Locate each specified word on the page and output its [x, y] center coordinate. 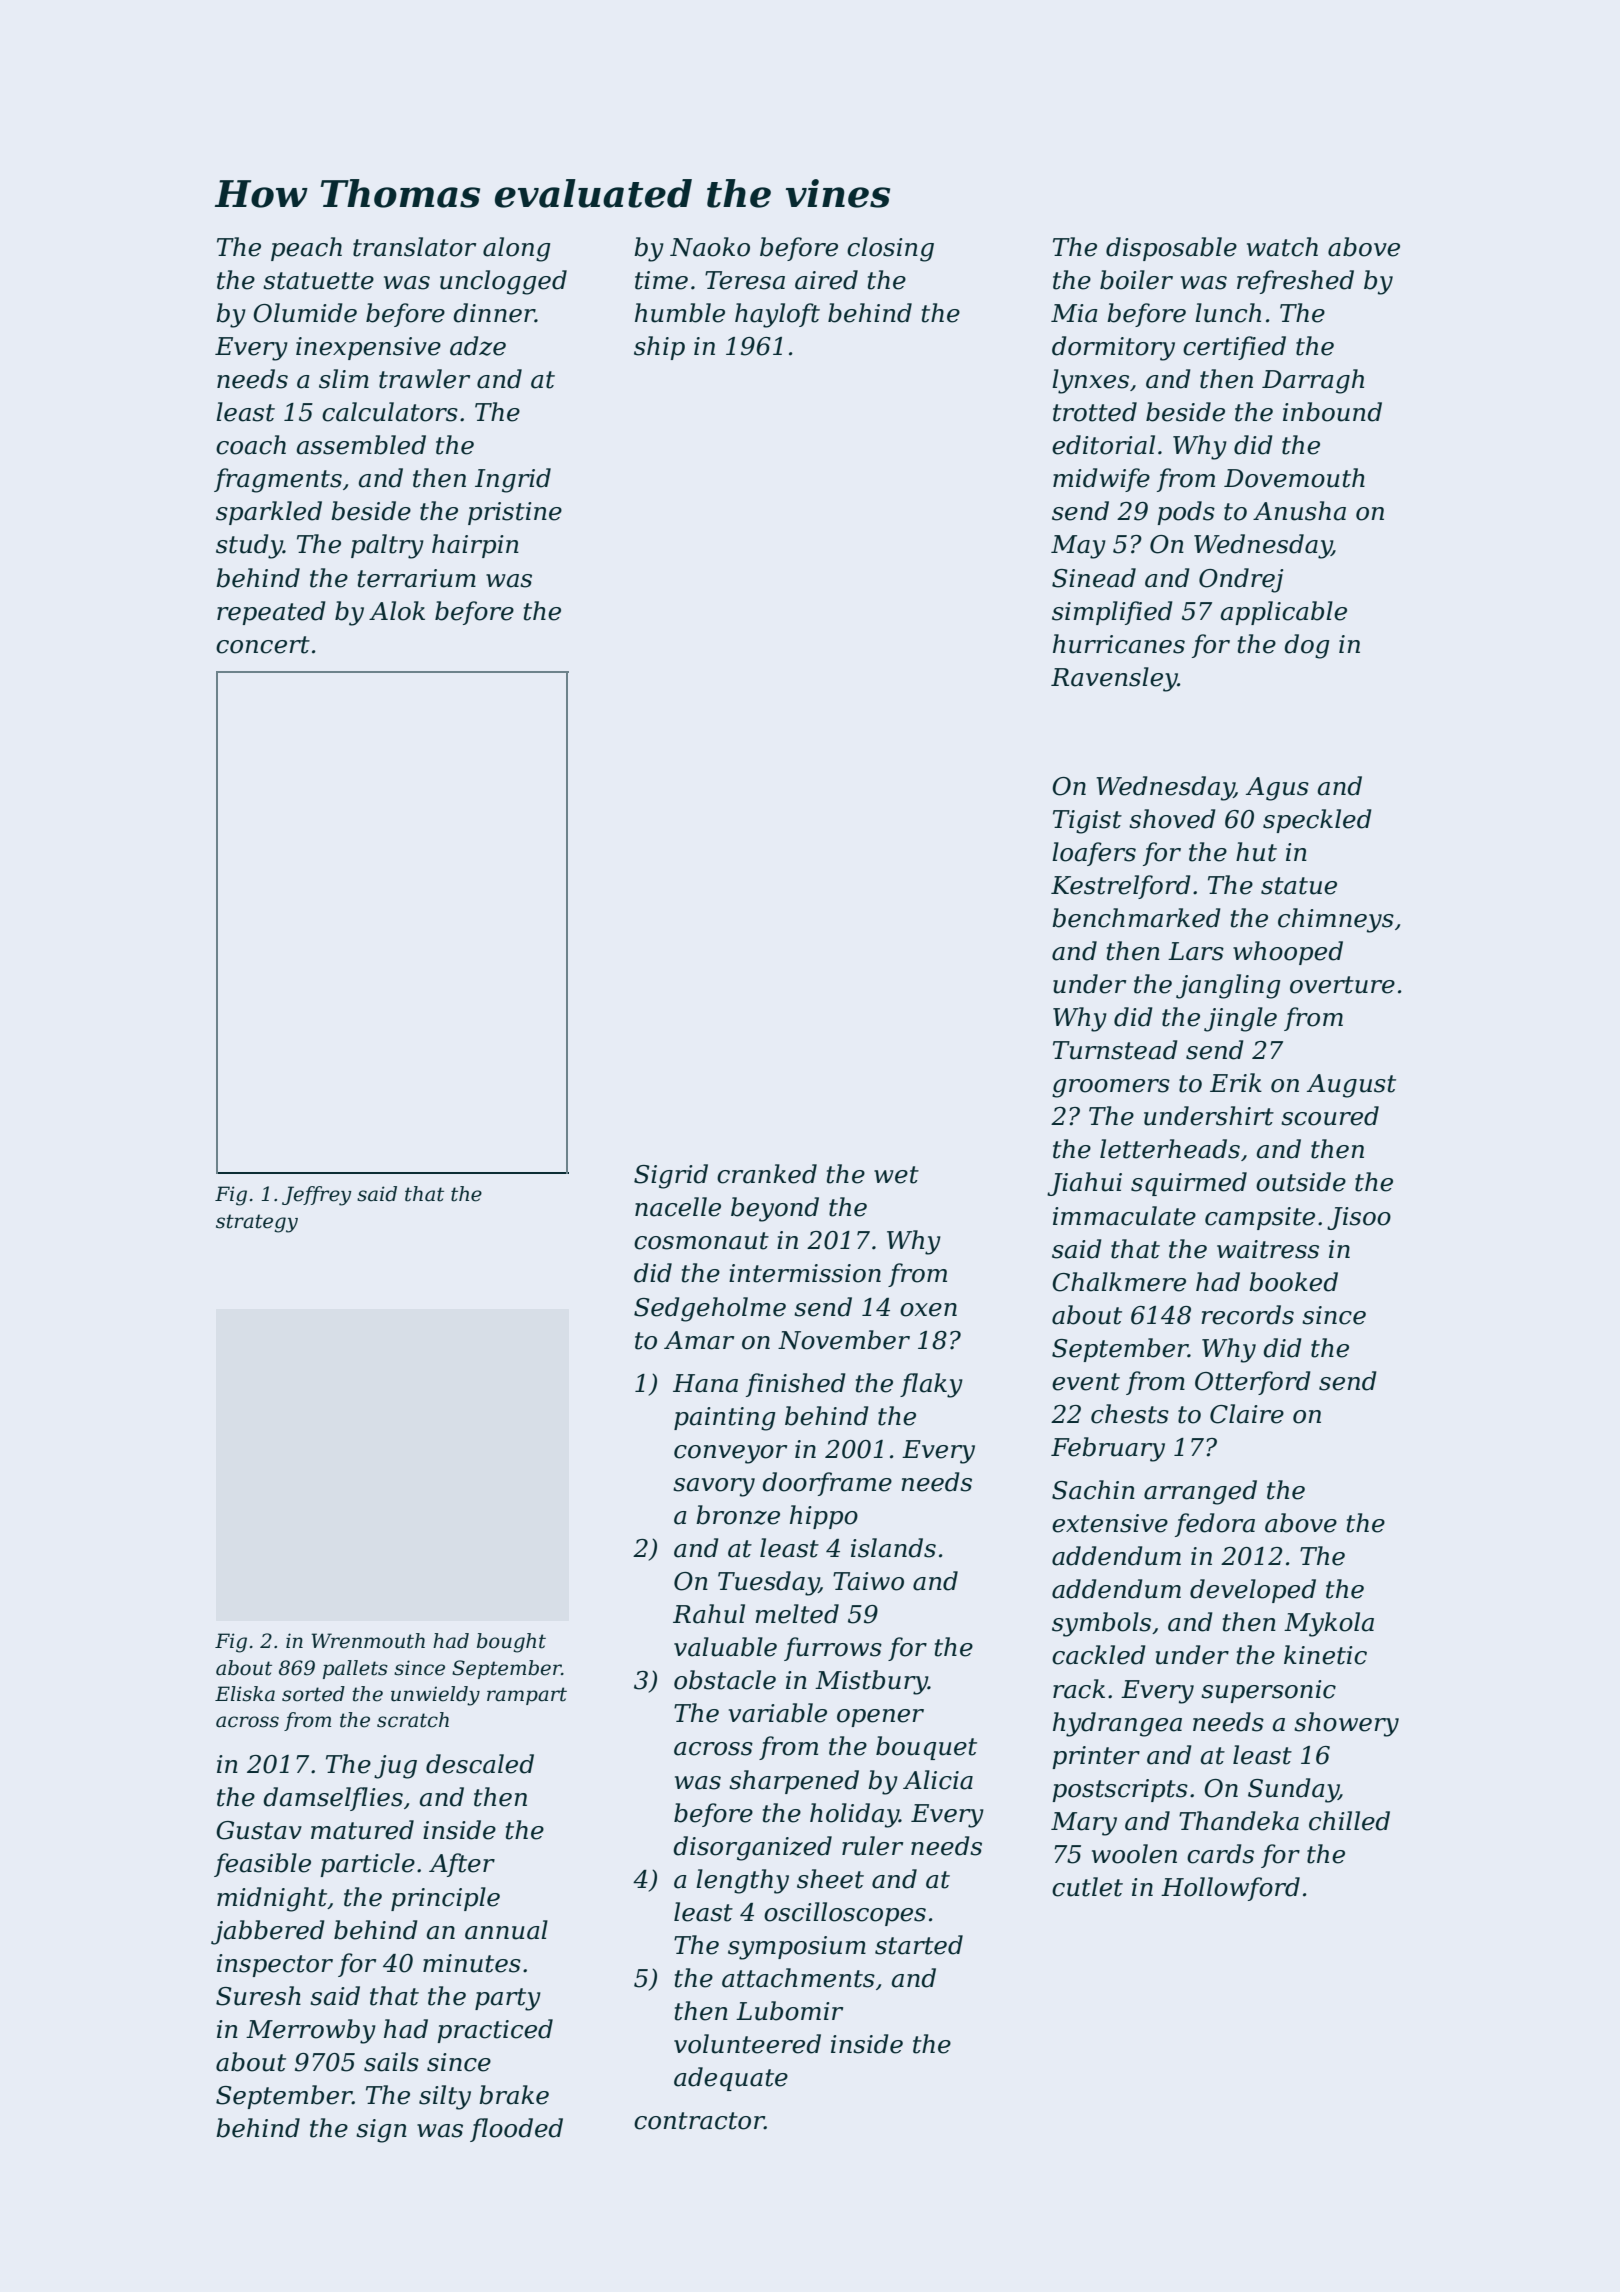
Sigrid [671, 1176]
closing [890, 249]
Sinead [1094, 578]
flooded [516, 2130]
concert [263, 645]
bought [511, 1643]
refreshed [1295, 282]
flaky [931, 1385]
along [516, 249]
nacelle [678, 1207]
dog [1306, 646]
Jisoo [1359, 1218]
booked [1293, 1282]
